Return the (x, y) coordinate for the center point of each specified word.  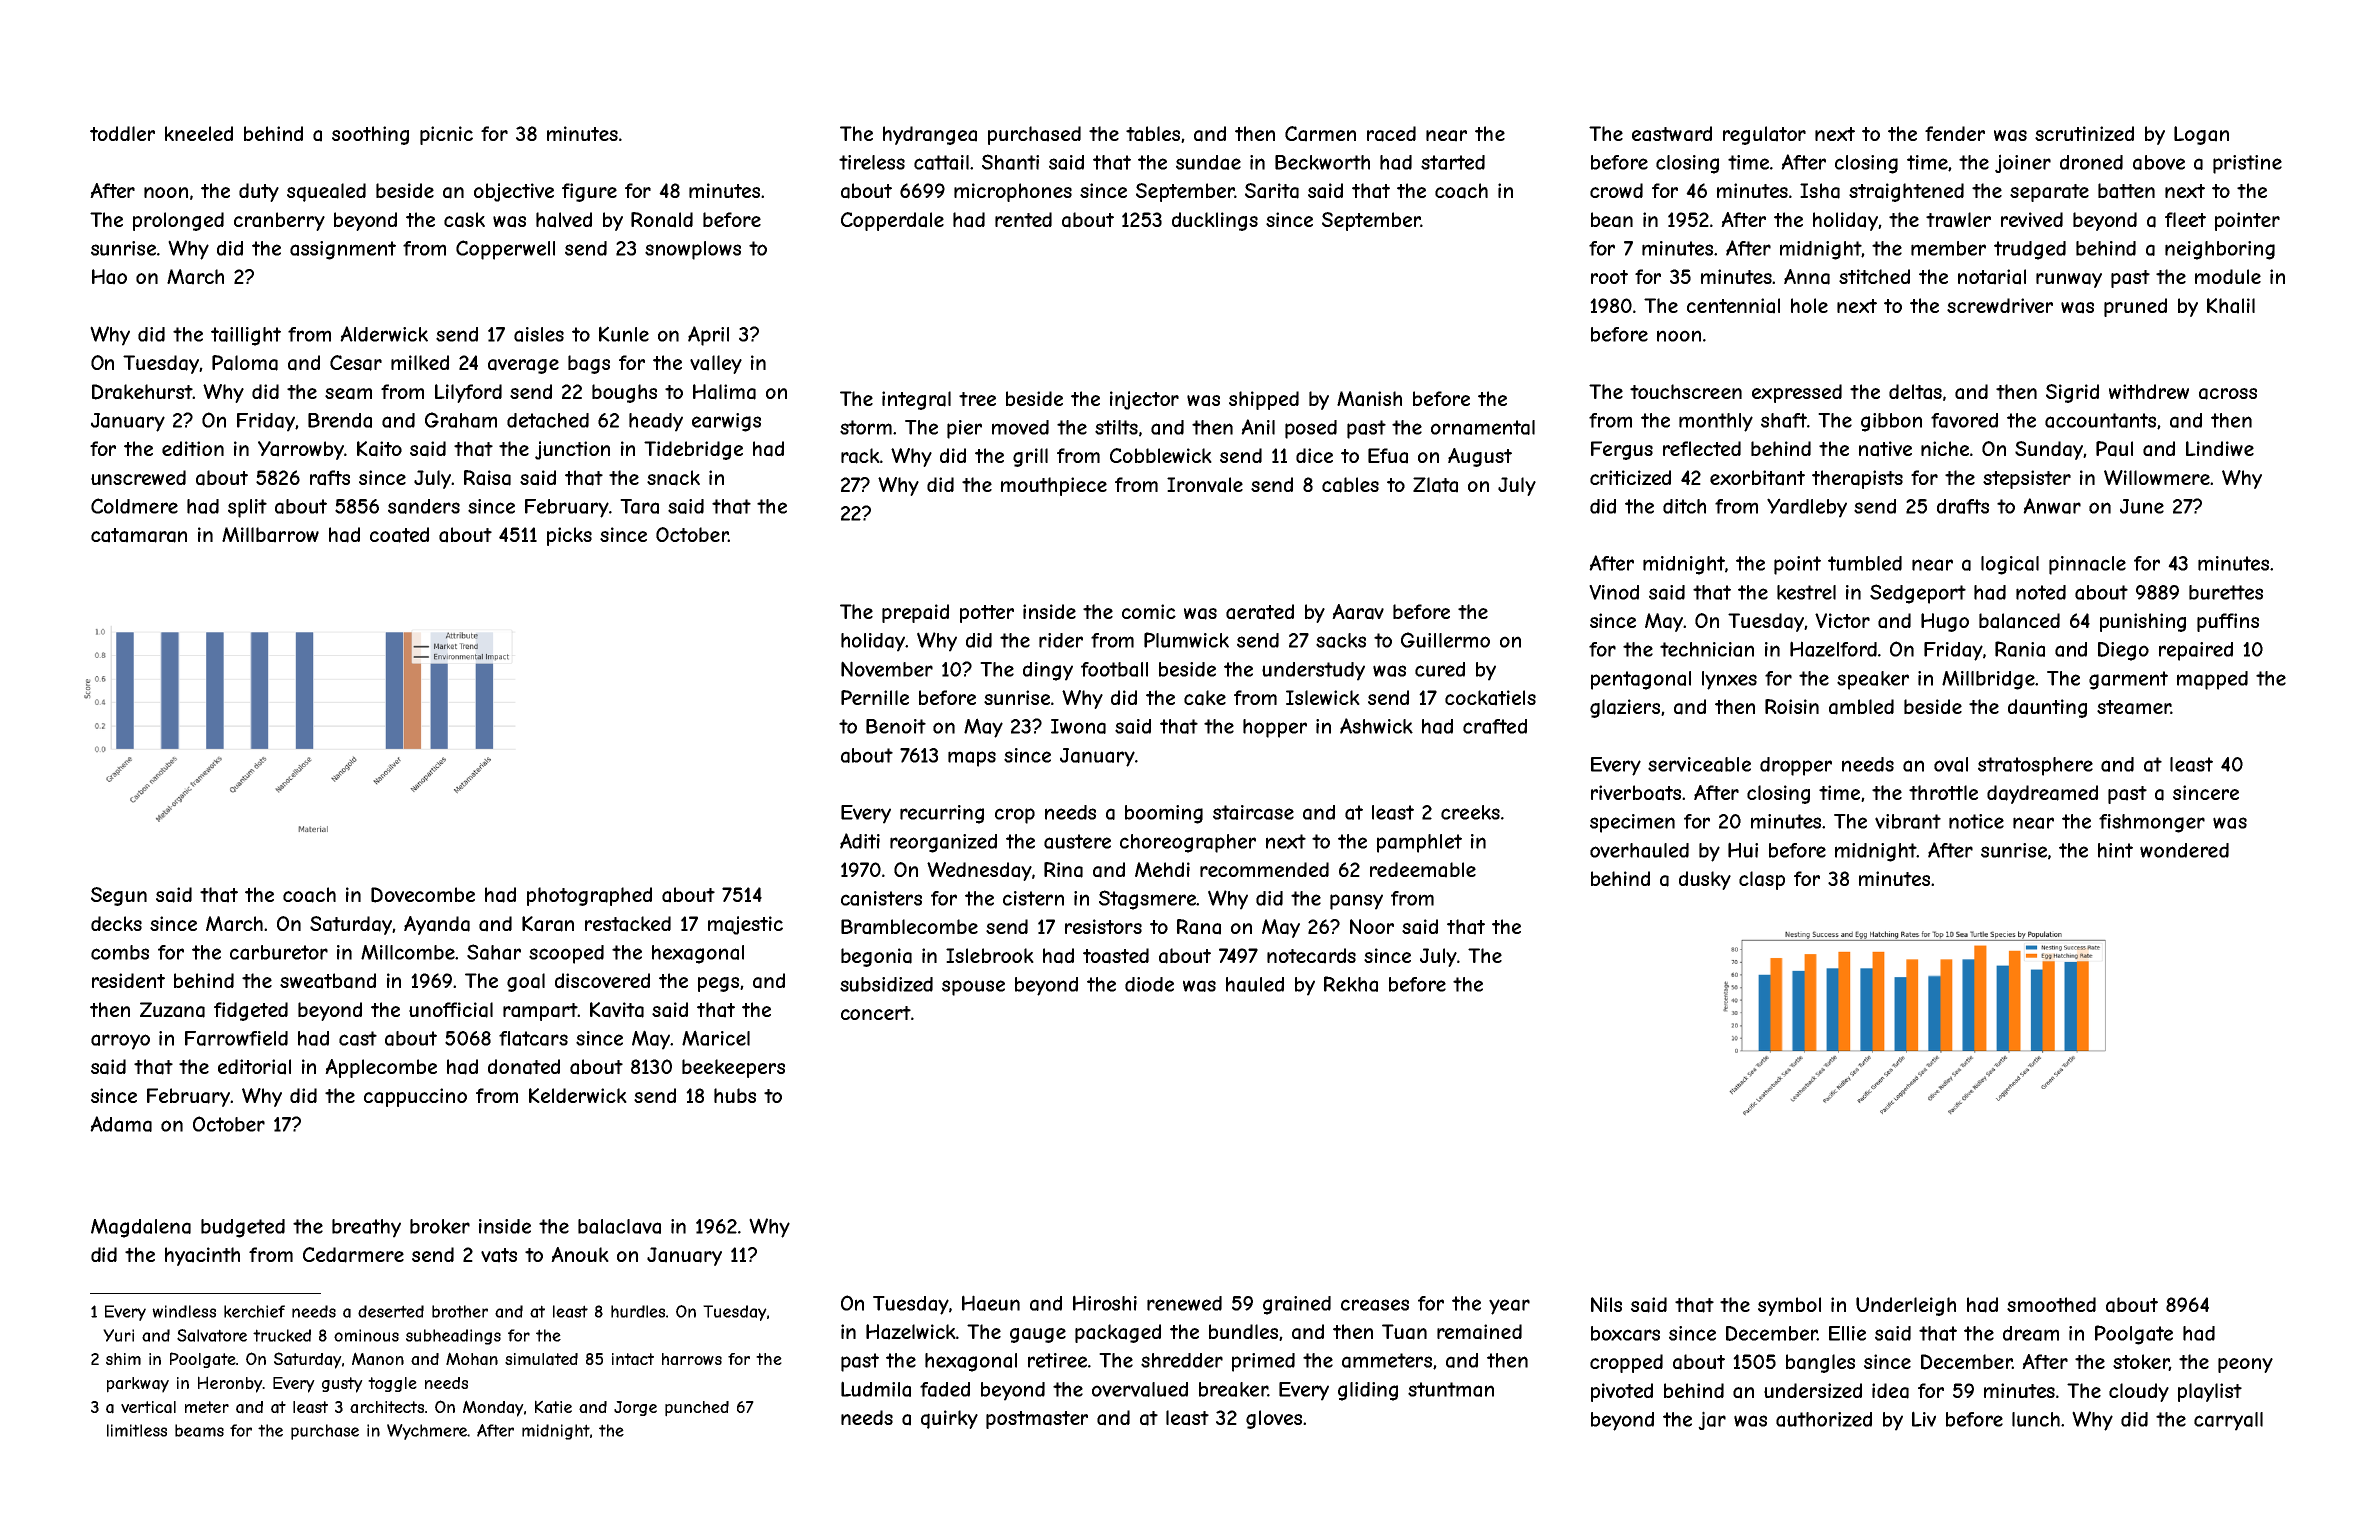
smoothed (2051, 1304)
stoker (2141, 1362)
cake (1205, 698)
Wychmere (427, 1432)
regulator (1764, 135)
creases (1375, 1305)
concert (876, 1013)
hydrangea (930, 135)
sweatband (328, 981)
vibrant (1908, 821)
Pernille (875, 697)
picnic (446, 135)
